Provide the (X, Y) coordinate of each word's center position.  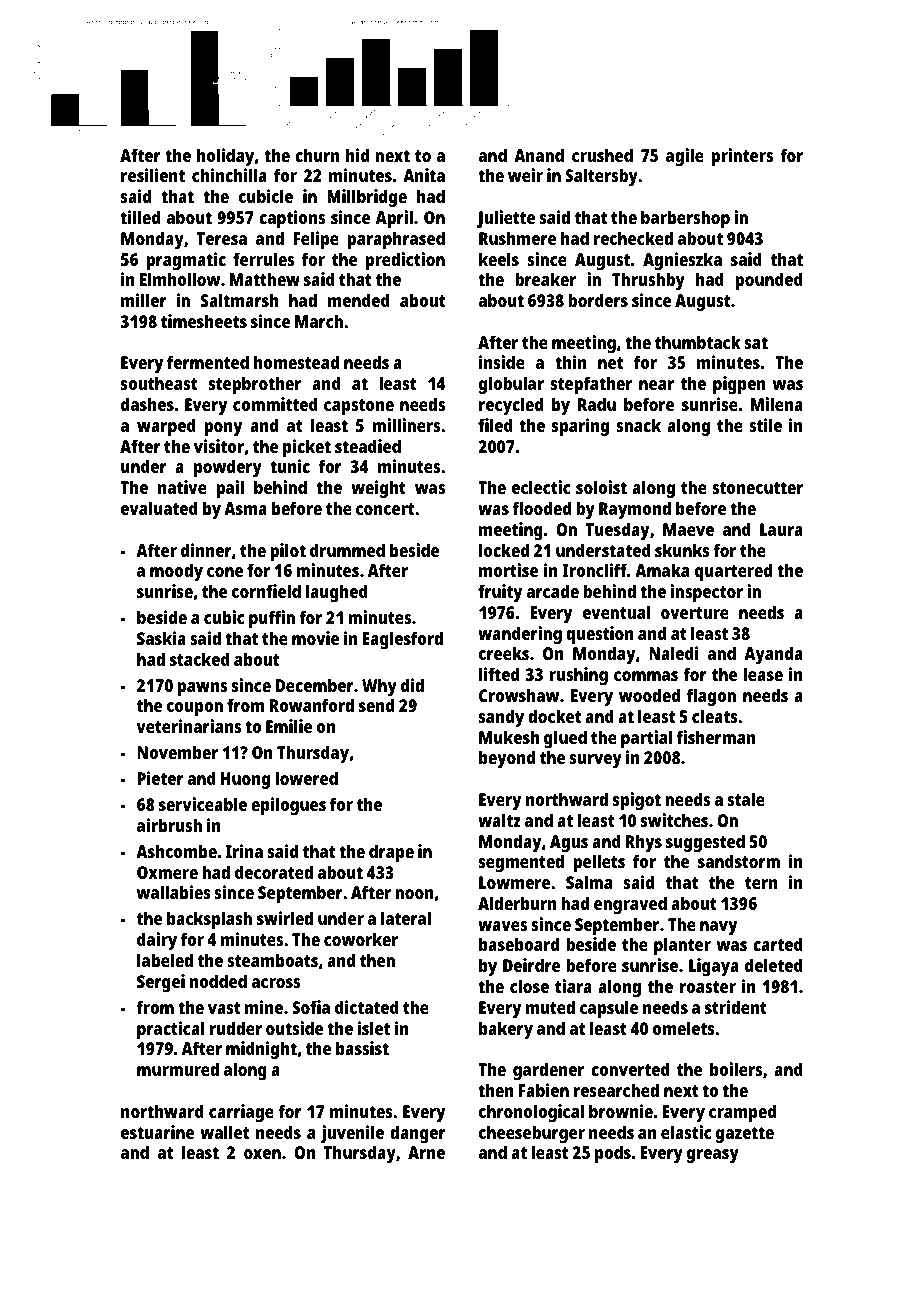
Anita (424, 175)
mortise (508, 570)
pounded (769, 281)
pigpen (739, 385)
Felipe (316, 240)
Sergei (161, 983)
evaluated (159, 508)
